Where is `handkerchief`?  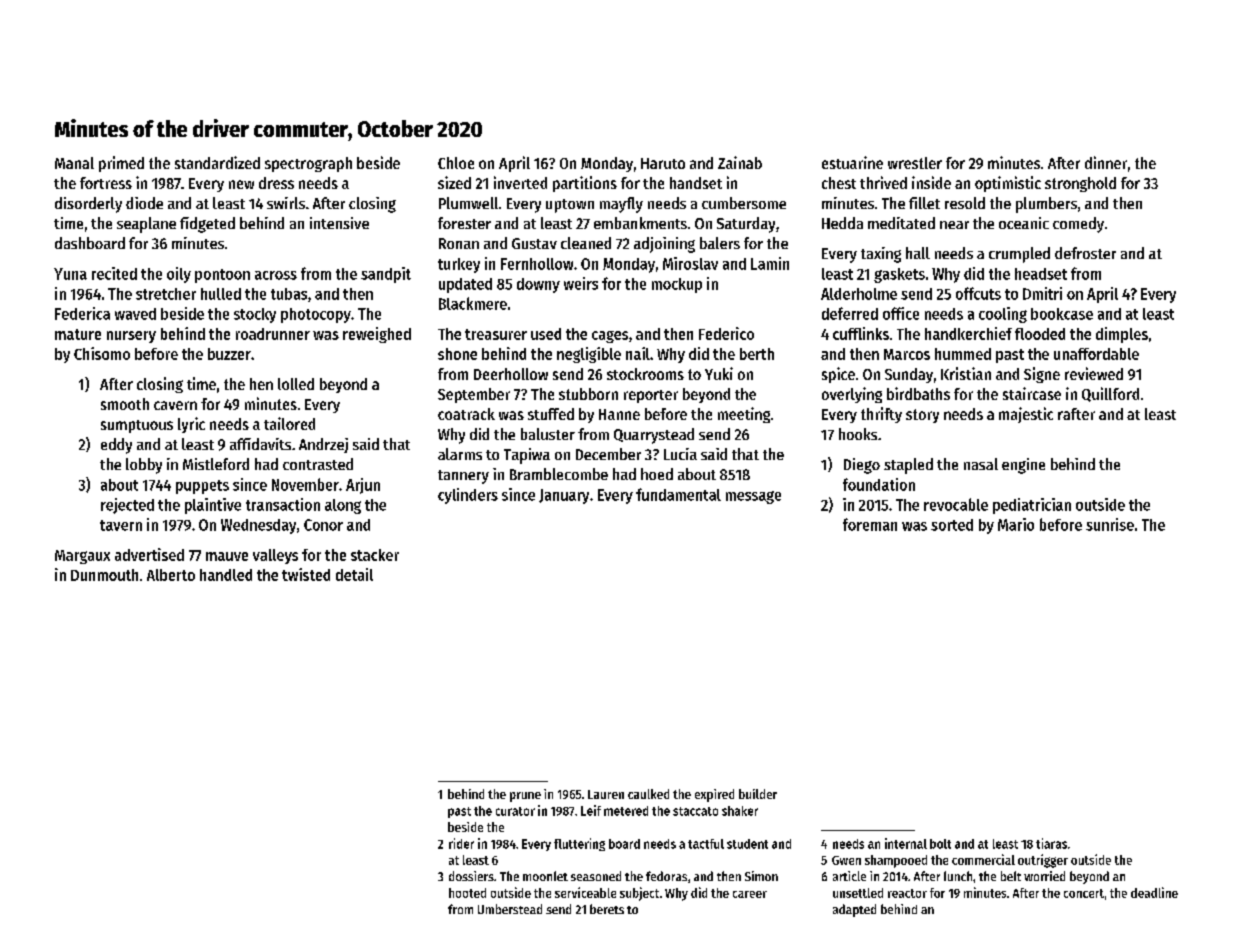 handkerchief is located at coordinates (968, 333).
